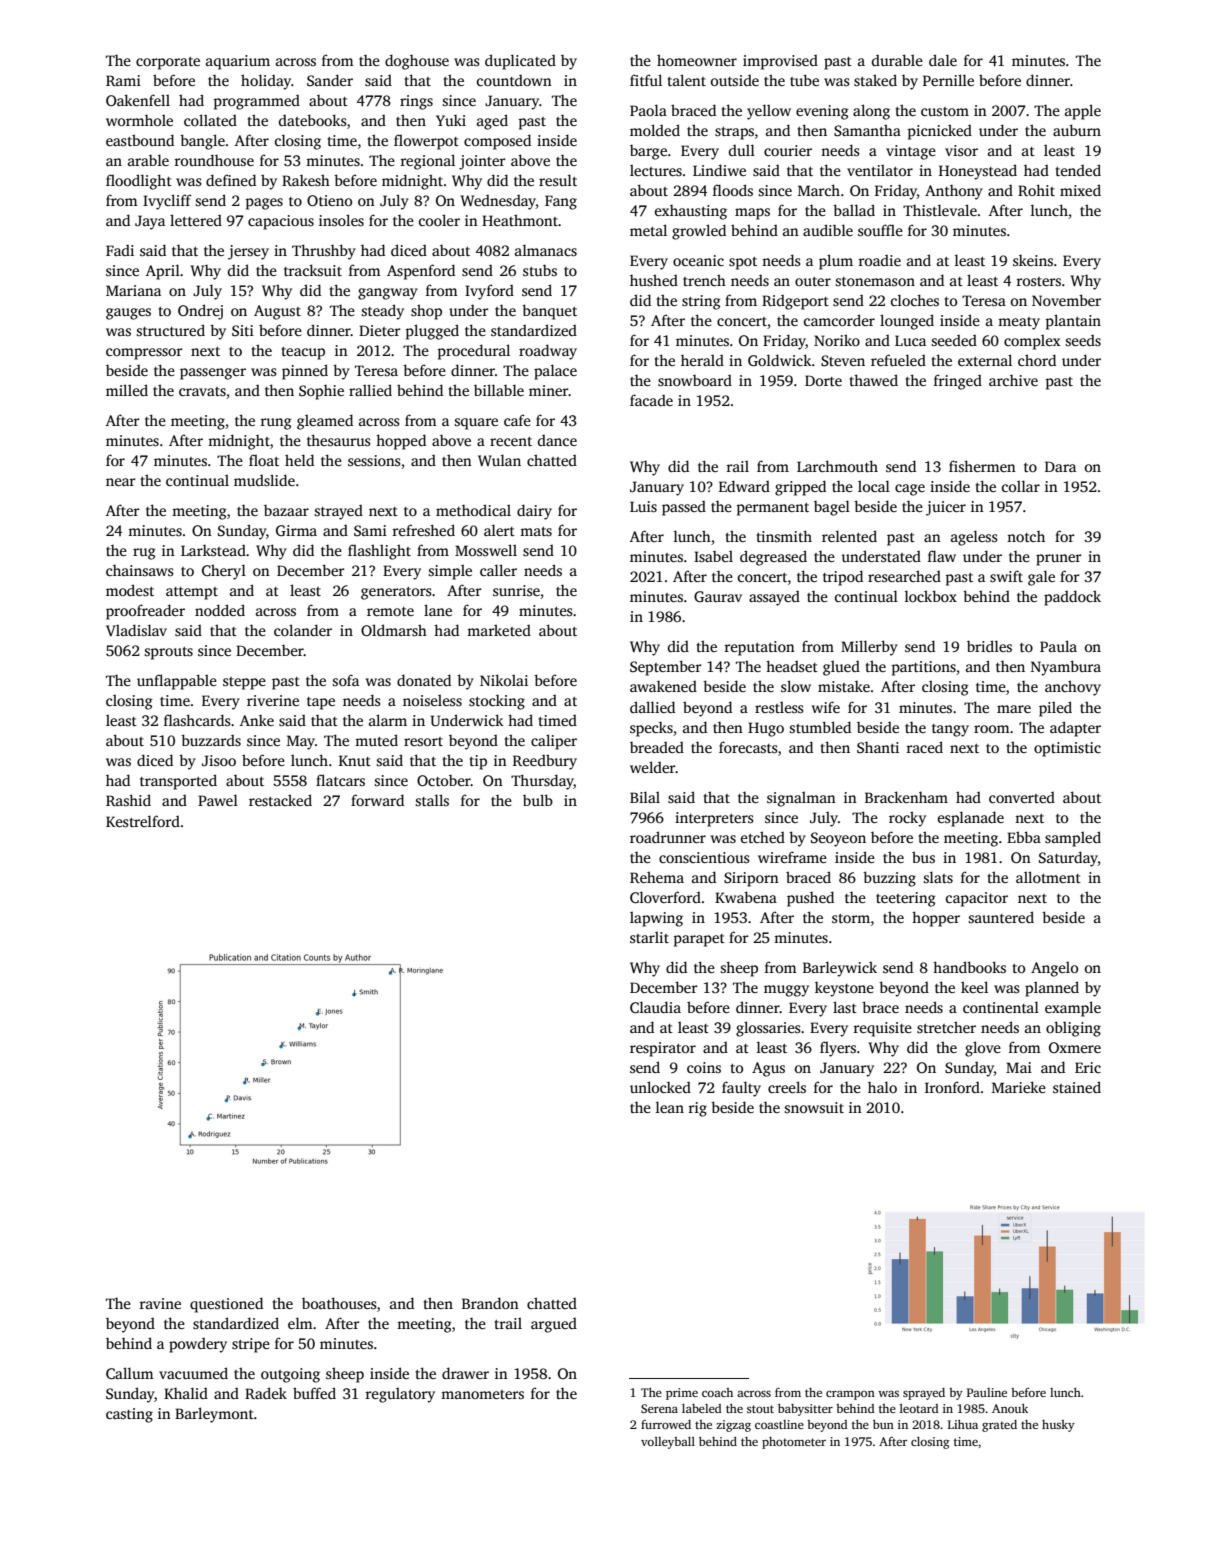 This screenshot has height=1562, width=1207. I want to click on Thistlevale, so click(940, 210).
